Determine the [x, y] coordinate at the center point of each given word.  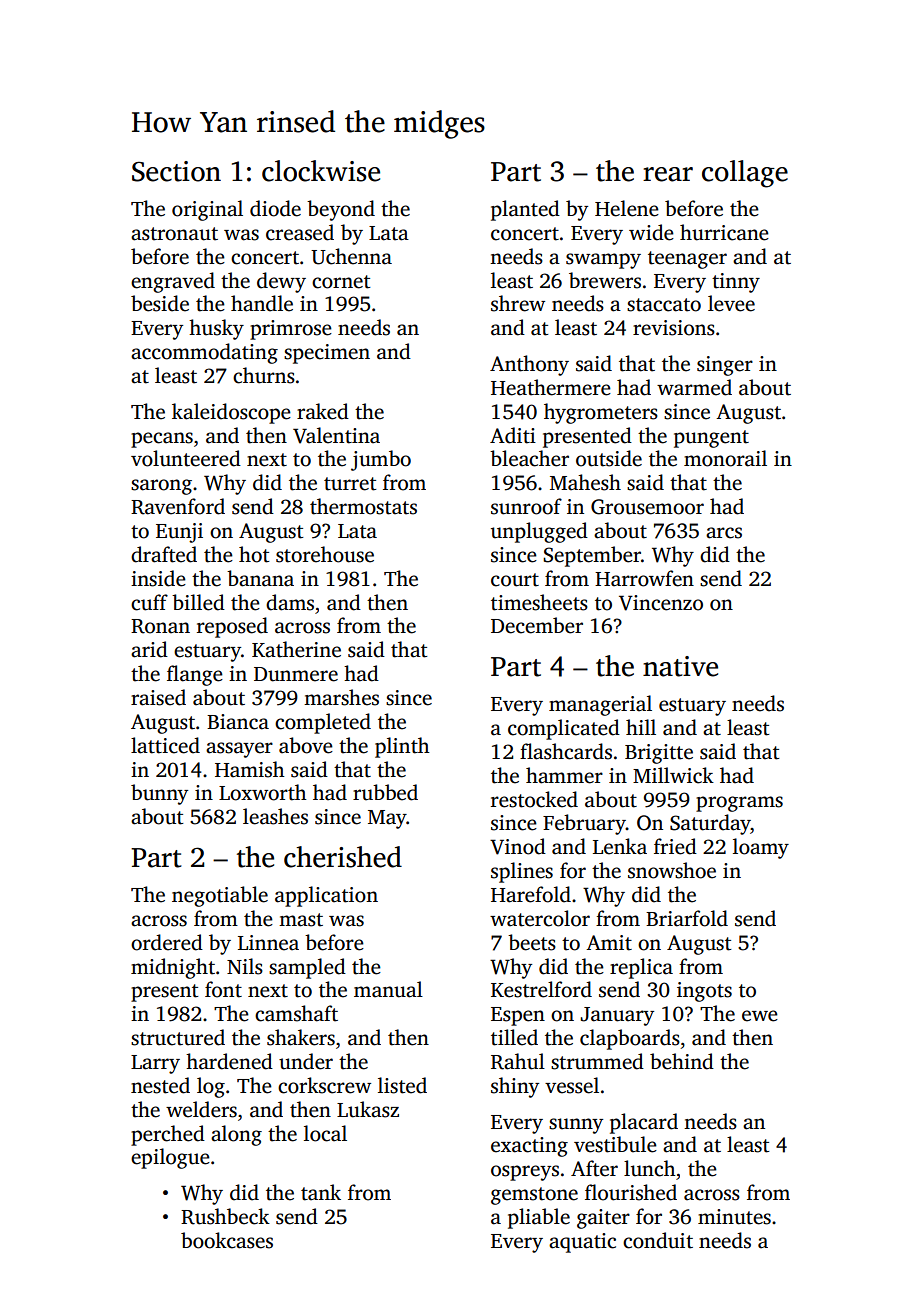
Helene [627, 208]
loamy [761, 848]
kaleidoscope [231, 413]
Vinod [518, 846]
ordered [167, 942]
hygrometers [601, 413]
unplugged [539, 532]
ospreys [525, 1173]
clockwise [321, 171]
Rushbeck [225, 1216]
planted [525, 210]
